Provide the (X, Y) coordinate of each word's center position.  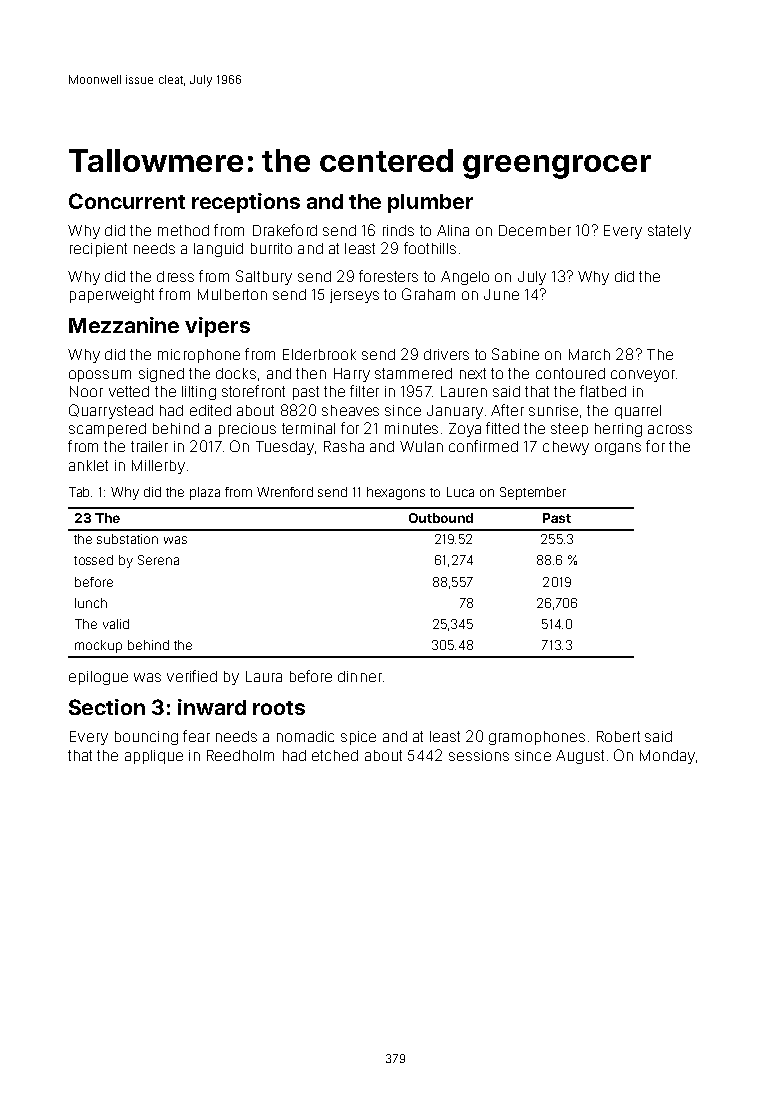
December (535, 230)
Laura (264, 676)
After (507, 410)
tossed (93, 560)
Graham (428, 294)
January (455, 412)
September (533, 493)
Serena (158, 560)
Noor (86, 391)
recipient (98, 250)
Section (107, 707)
